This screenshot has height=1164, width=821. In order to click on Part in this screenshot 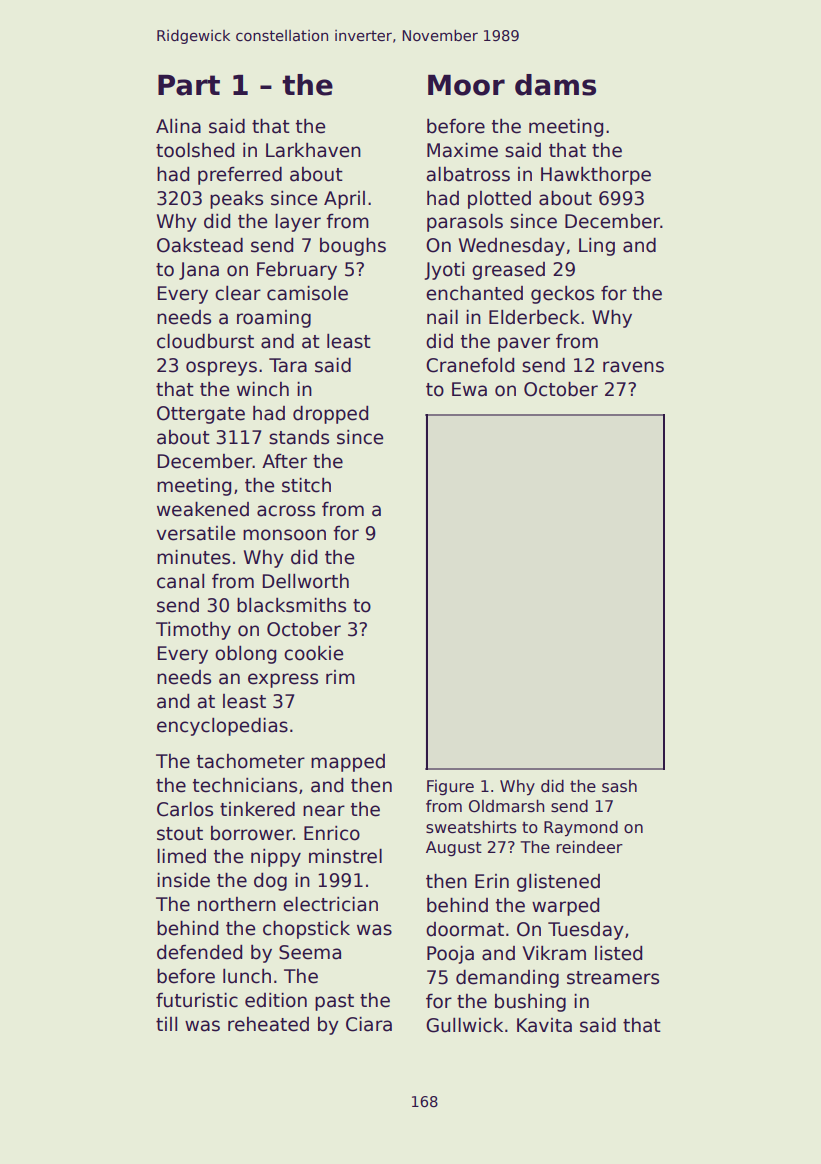, I will do `click(189, 85)`.
